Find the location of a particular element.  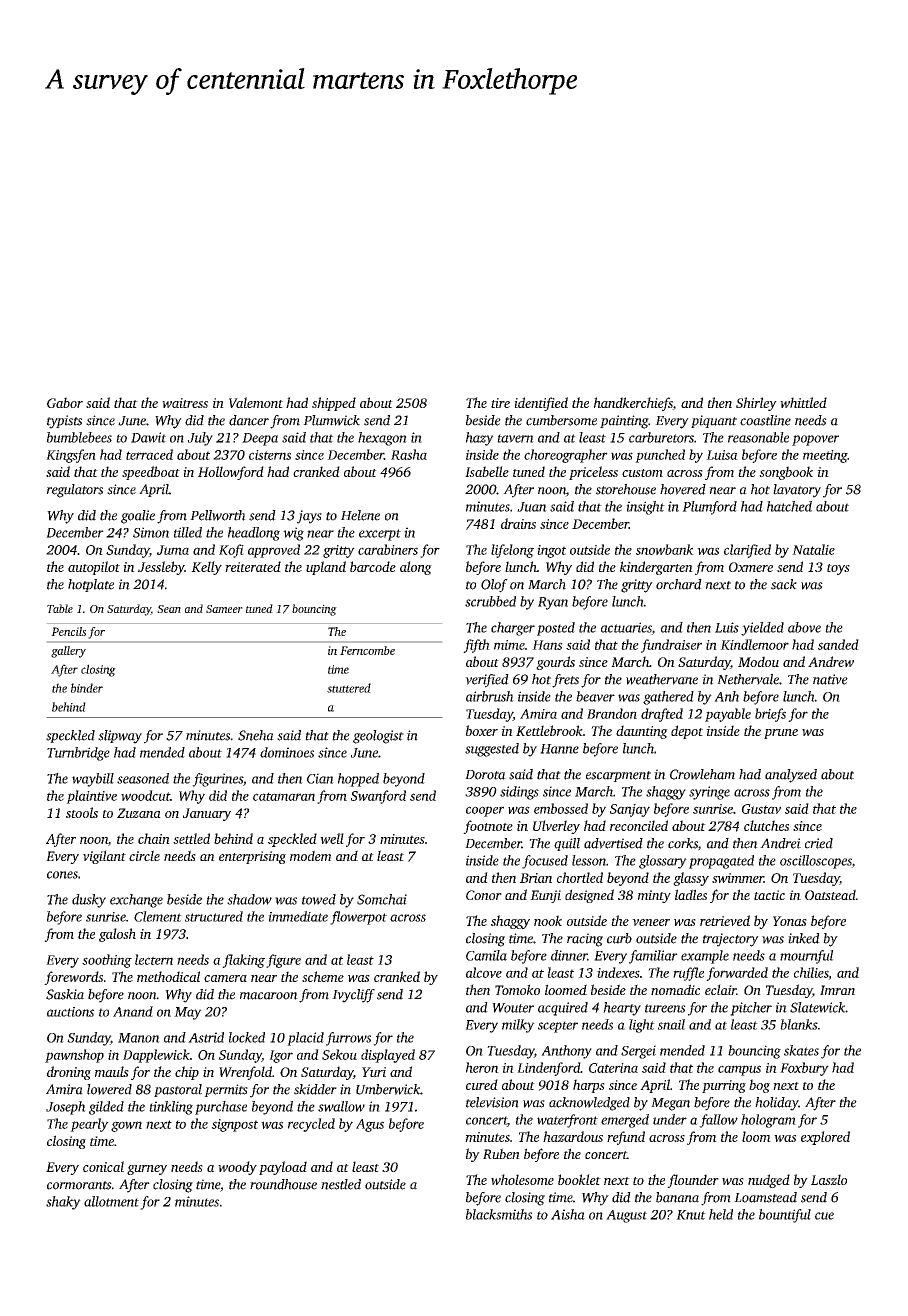

weathervane is located at coordinates (662, 679).
